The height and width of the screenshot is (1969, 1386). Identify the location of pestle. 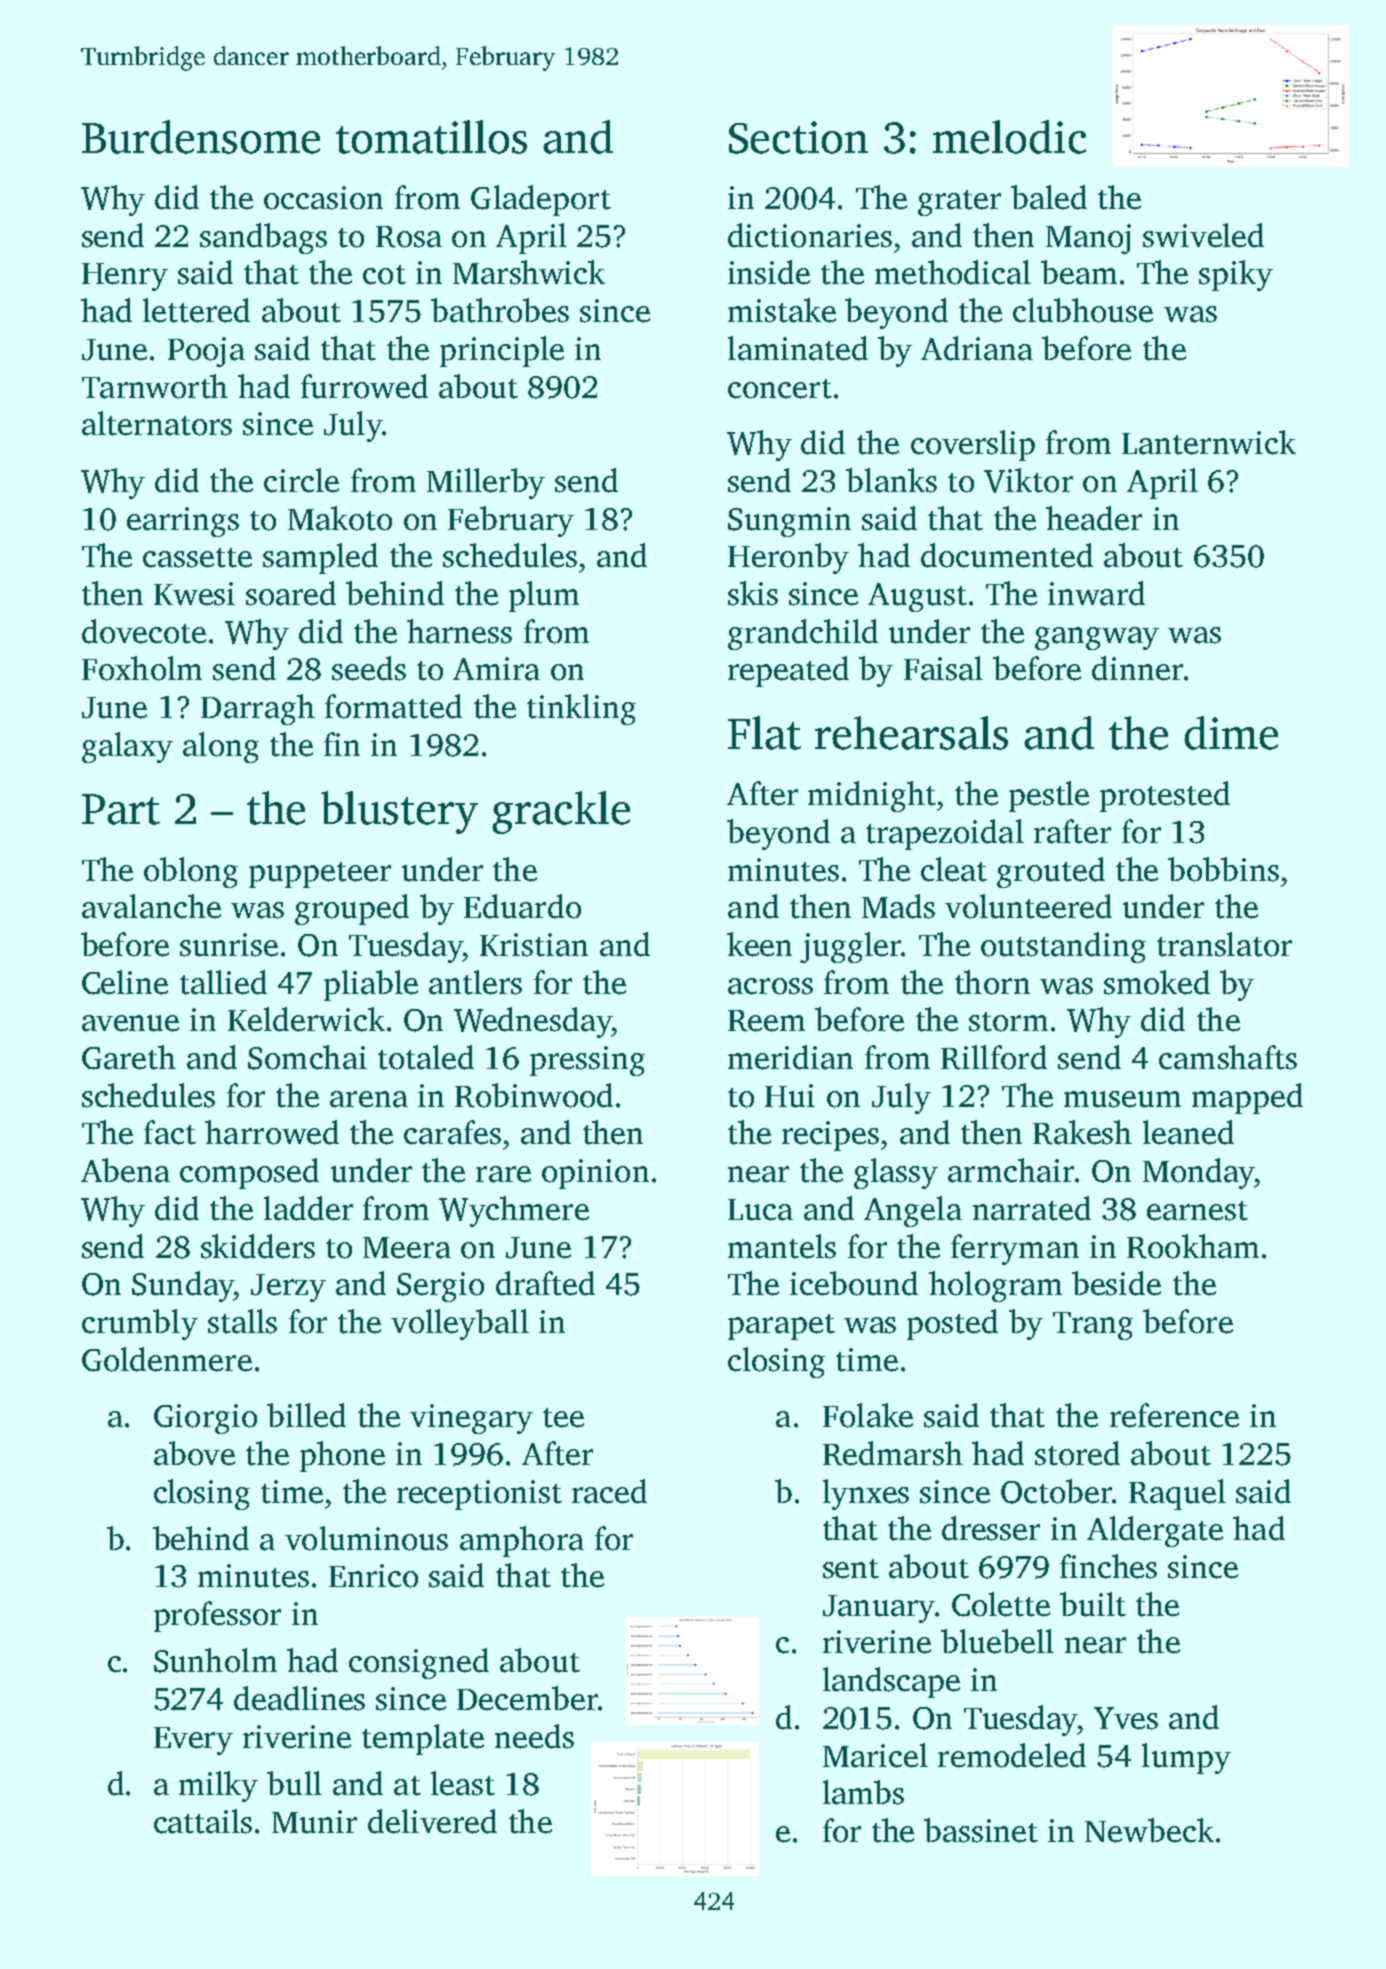
(1049, 796).
